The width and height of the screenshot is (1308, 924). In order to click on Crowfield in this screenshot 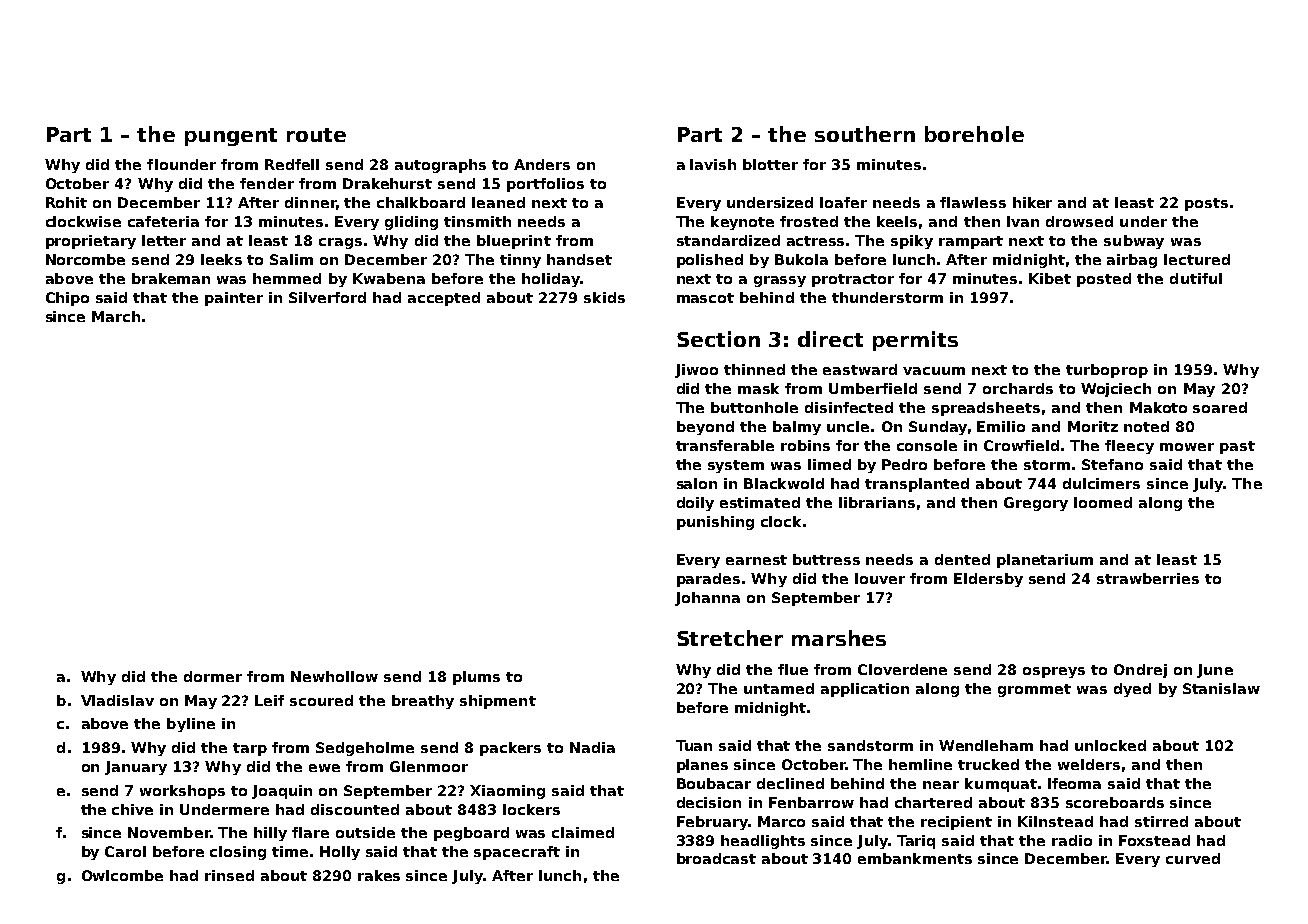, I will do `click(1021, 445)`.
